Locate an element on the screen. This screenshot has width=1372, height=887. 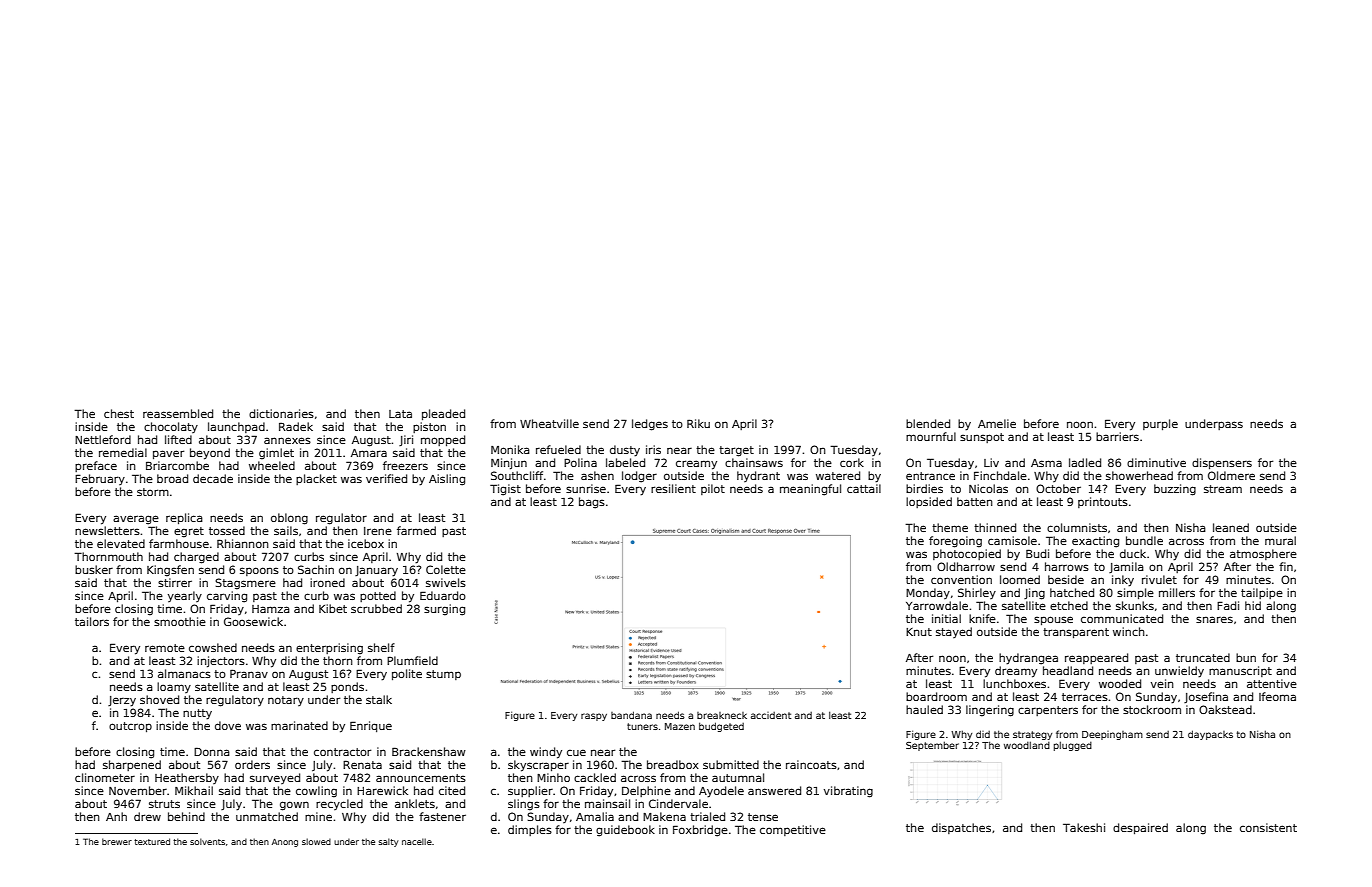
chest is located at coordinates (119, 413).
